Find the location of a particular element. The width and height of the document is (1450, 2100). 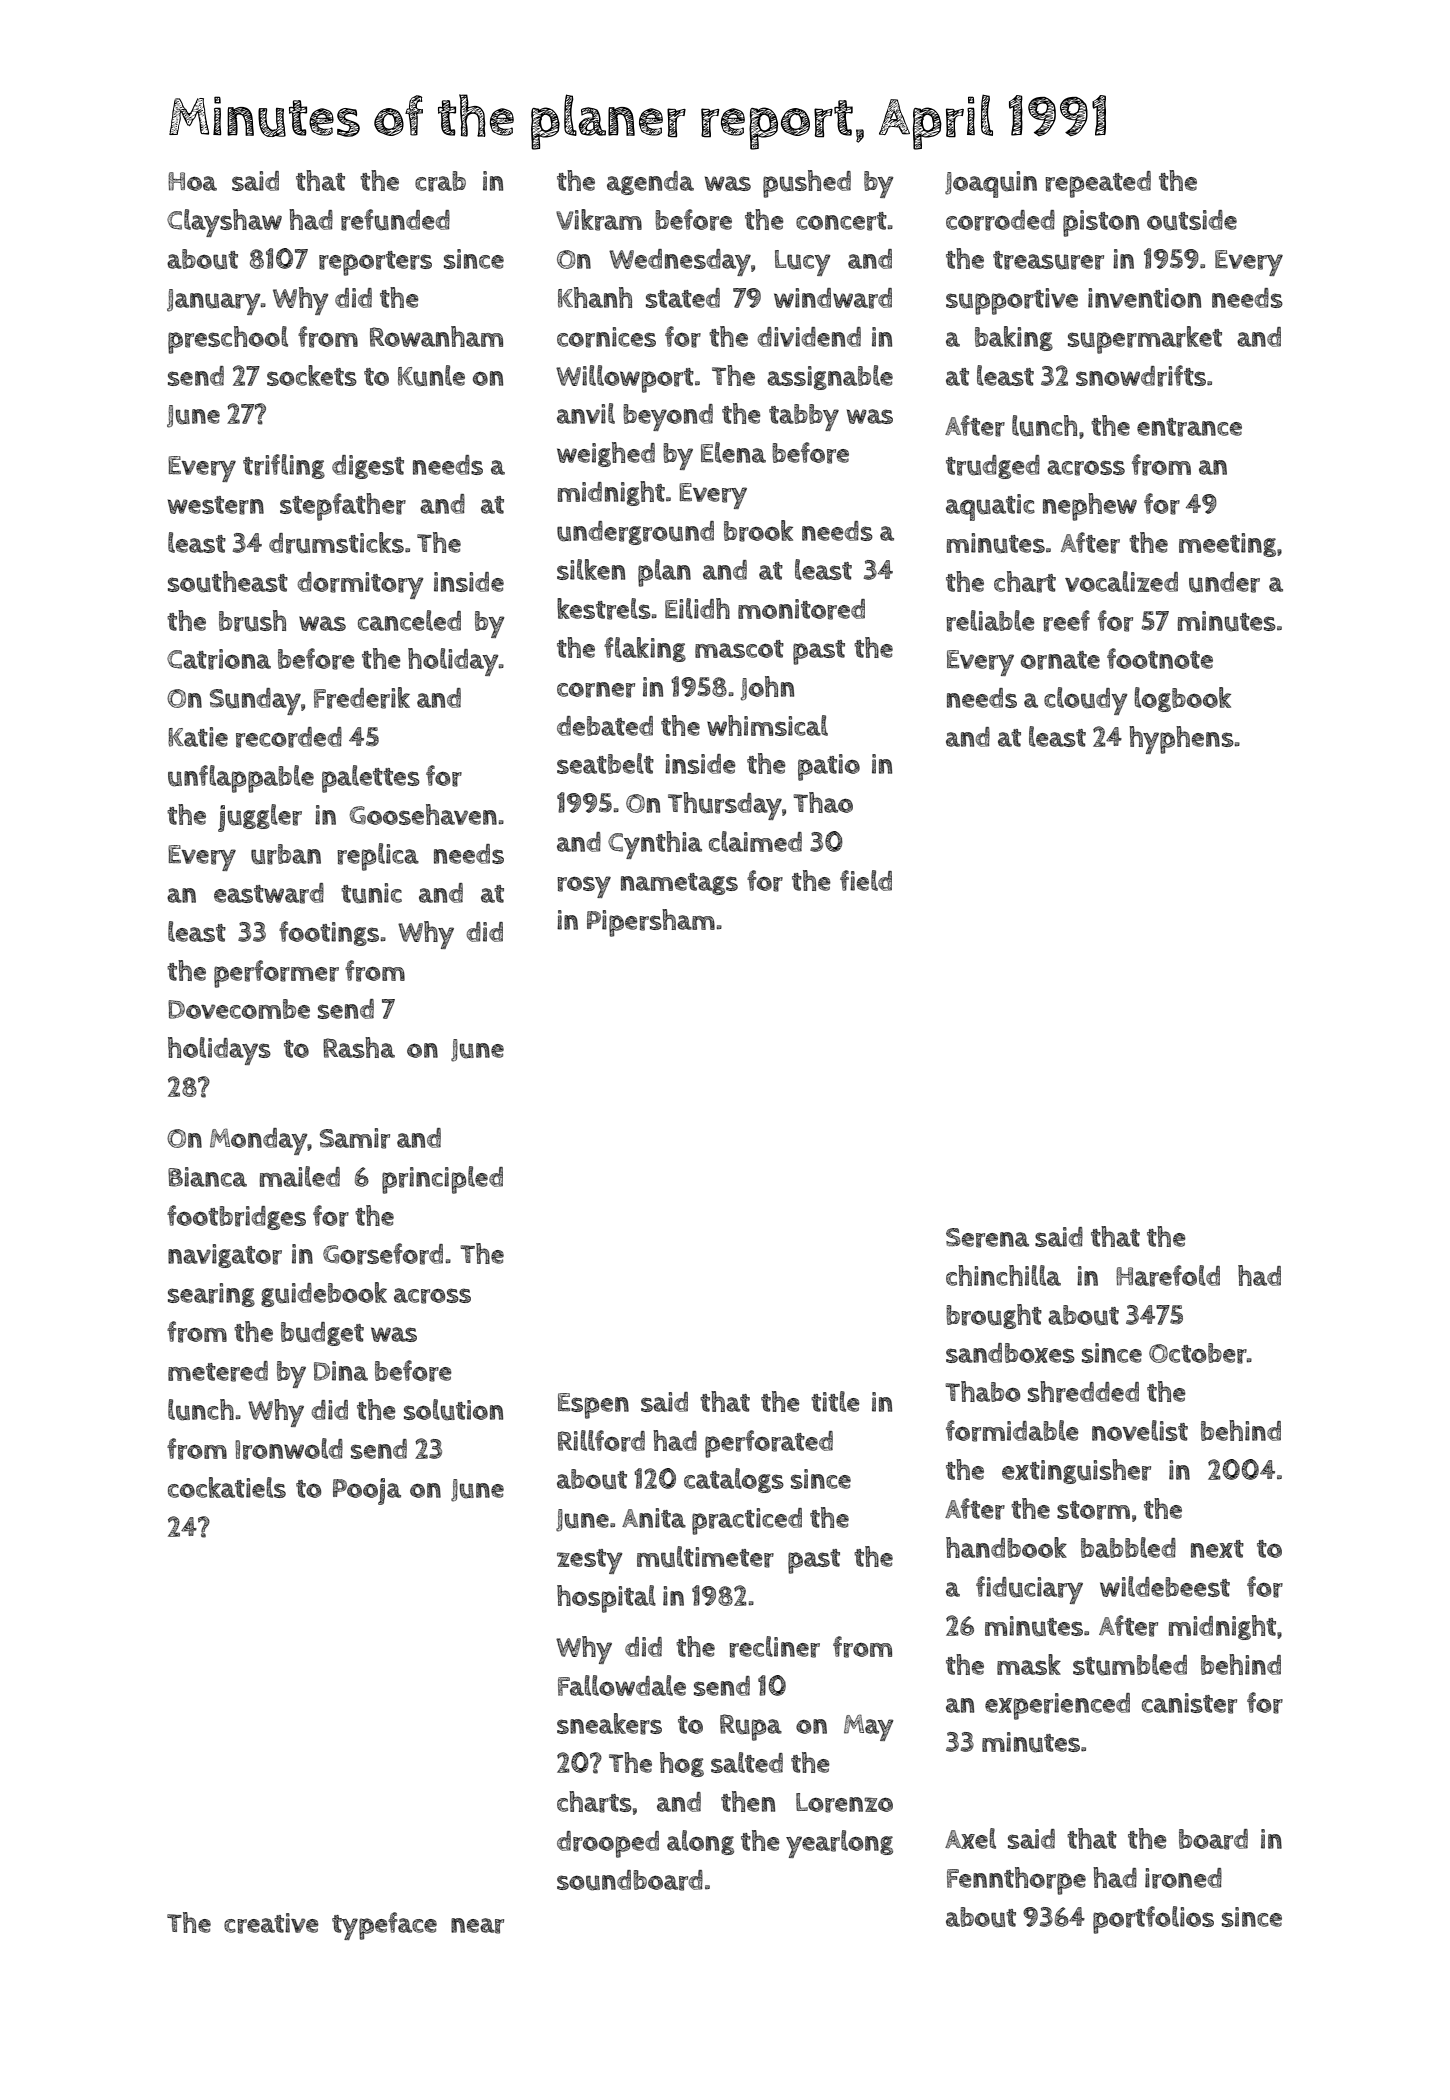

typeface is located at coordinates (384, 1926).
